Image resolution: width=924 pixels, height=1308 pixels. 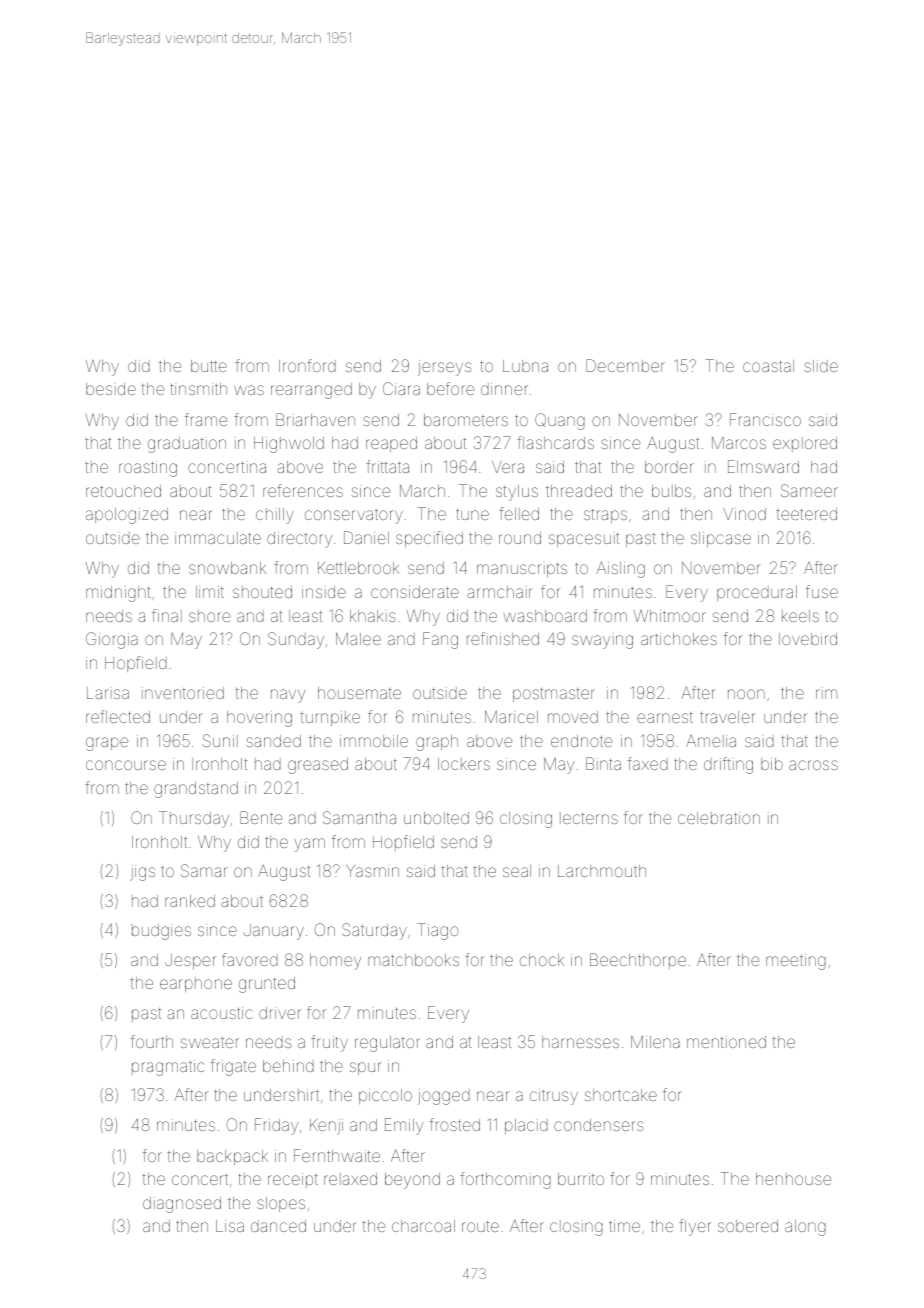 What do you see at coordinates (307, 365) in the screenshot?
I see `Ironford` at bounding box center [307, 365].
